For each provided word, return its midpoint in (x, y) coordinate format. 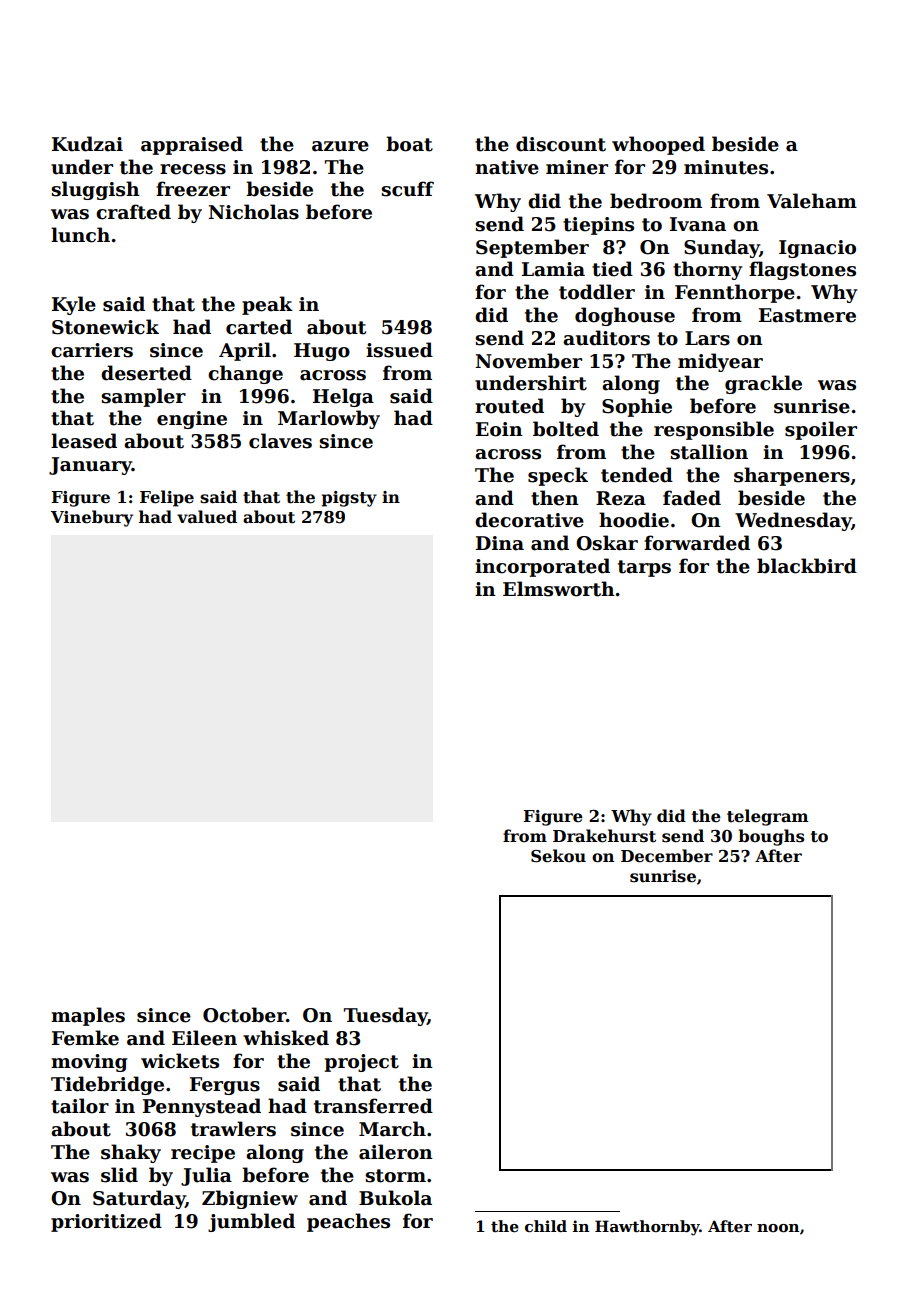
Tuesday (385, 1016)
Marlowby (329, 419)
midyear (720, 362)
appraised (192, 145)
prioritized (106, 1222)
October (244, 1015)
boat (409, 144)
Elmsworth (559, 589)
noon (778, 1228)
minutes (726, 167)
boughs (771, 837)
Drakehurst (604, 836)
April (245, 351)
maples (88, 1016)
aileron (396, 1152)
